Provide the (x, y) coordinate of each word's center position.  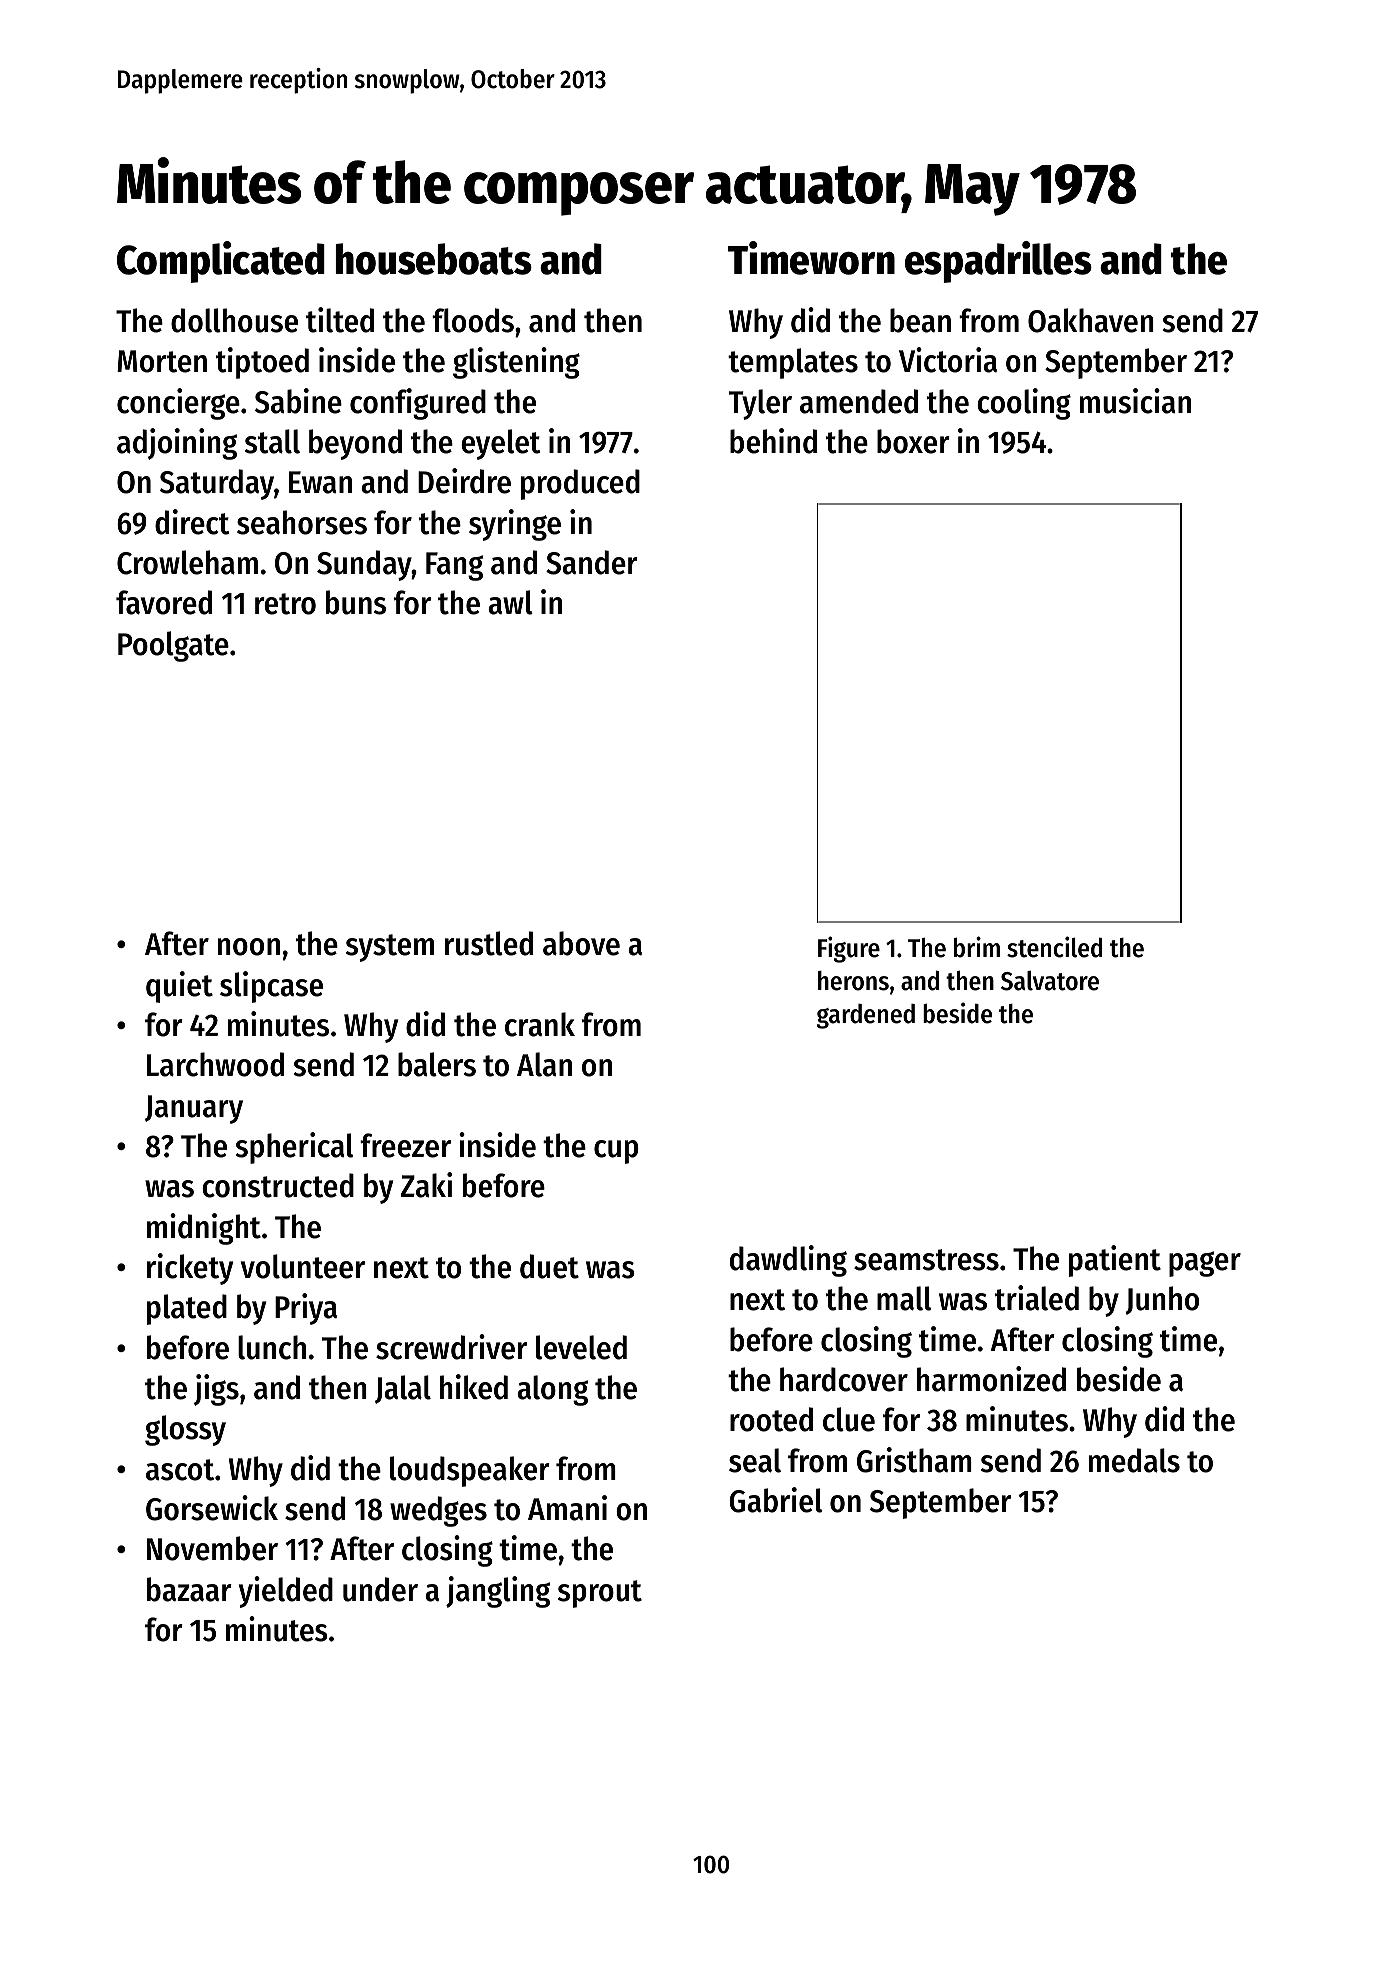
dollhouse (234, 320)
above (581, 943)
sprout (600, 1594)
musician (1135, 401)
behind (773, 441)
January (194, 1109)
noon (249, 947)
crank (540, 1024)
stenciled (1054, 947)
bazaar (189, 1589)
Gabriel (775, 1500)
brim (977, 947)
